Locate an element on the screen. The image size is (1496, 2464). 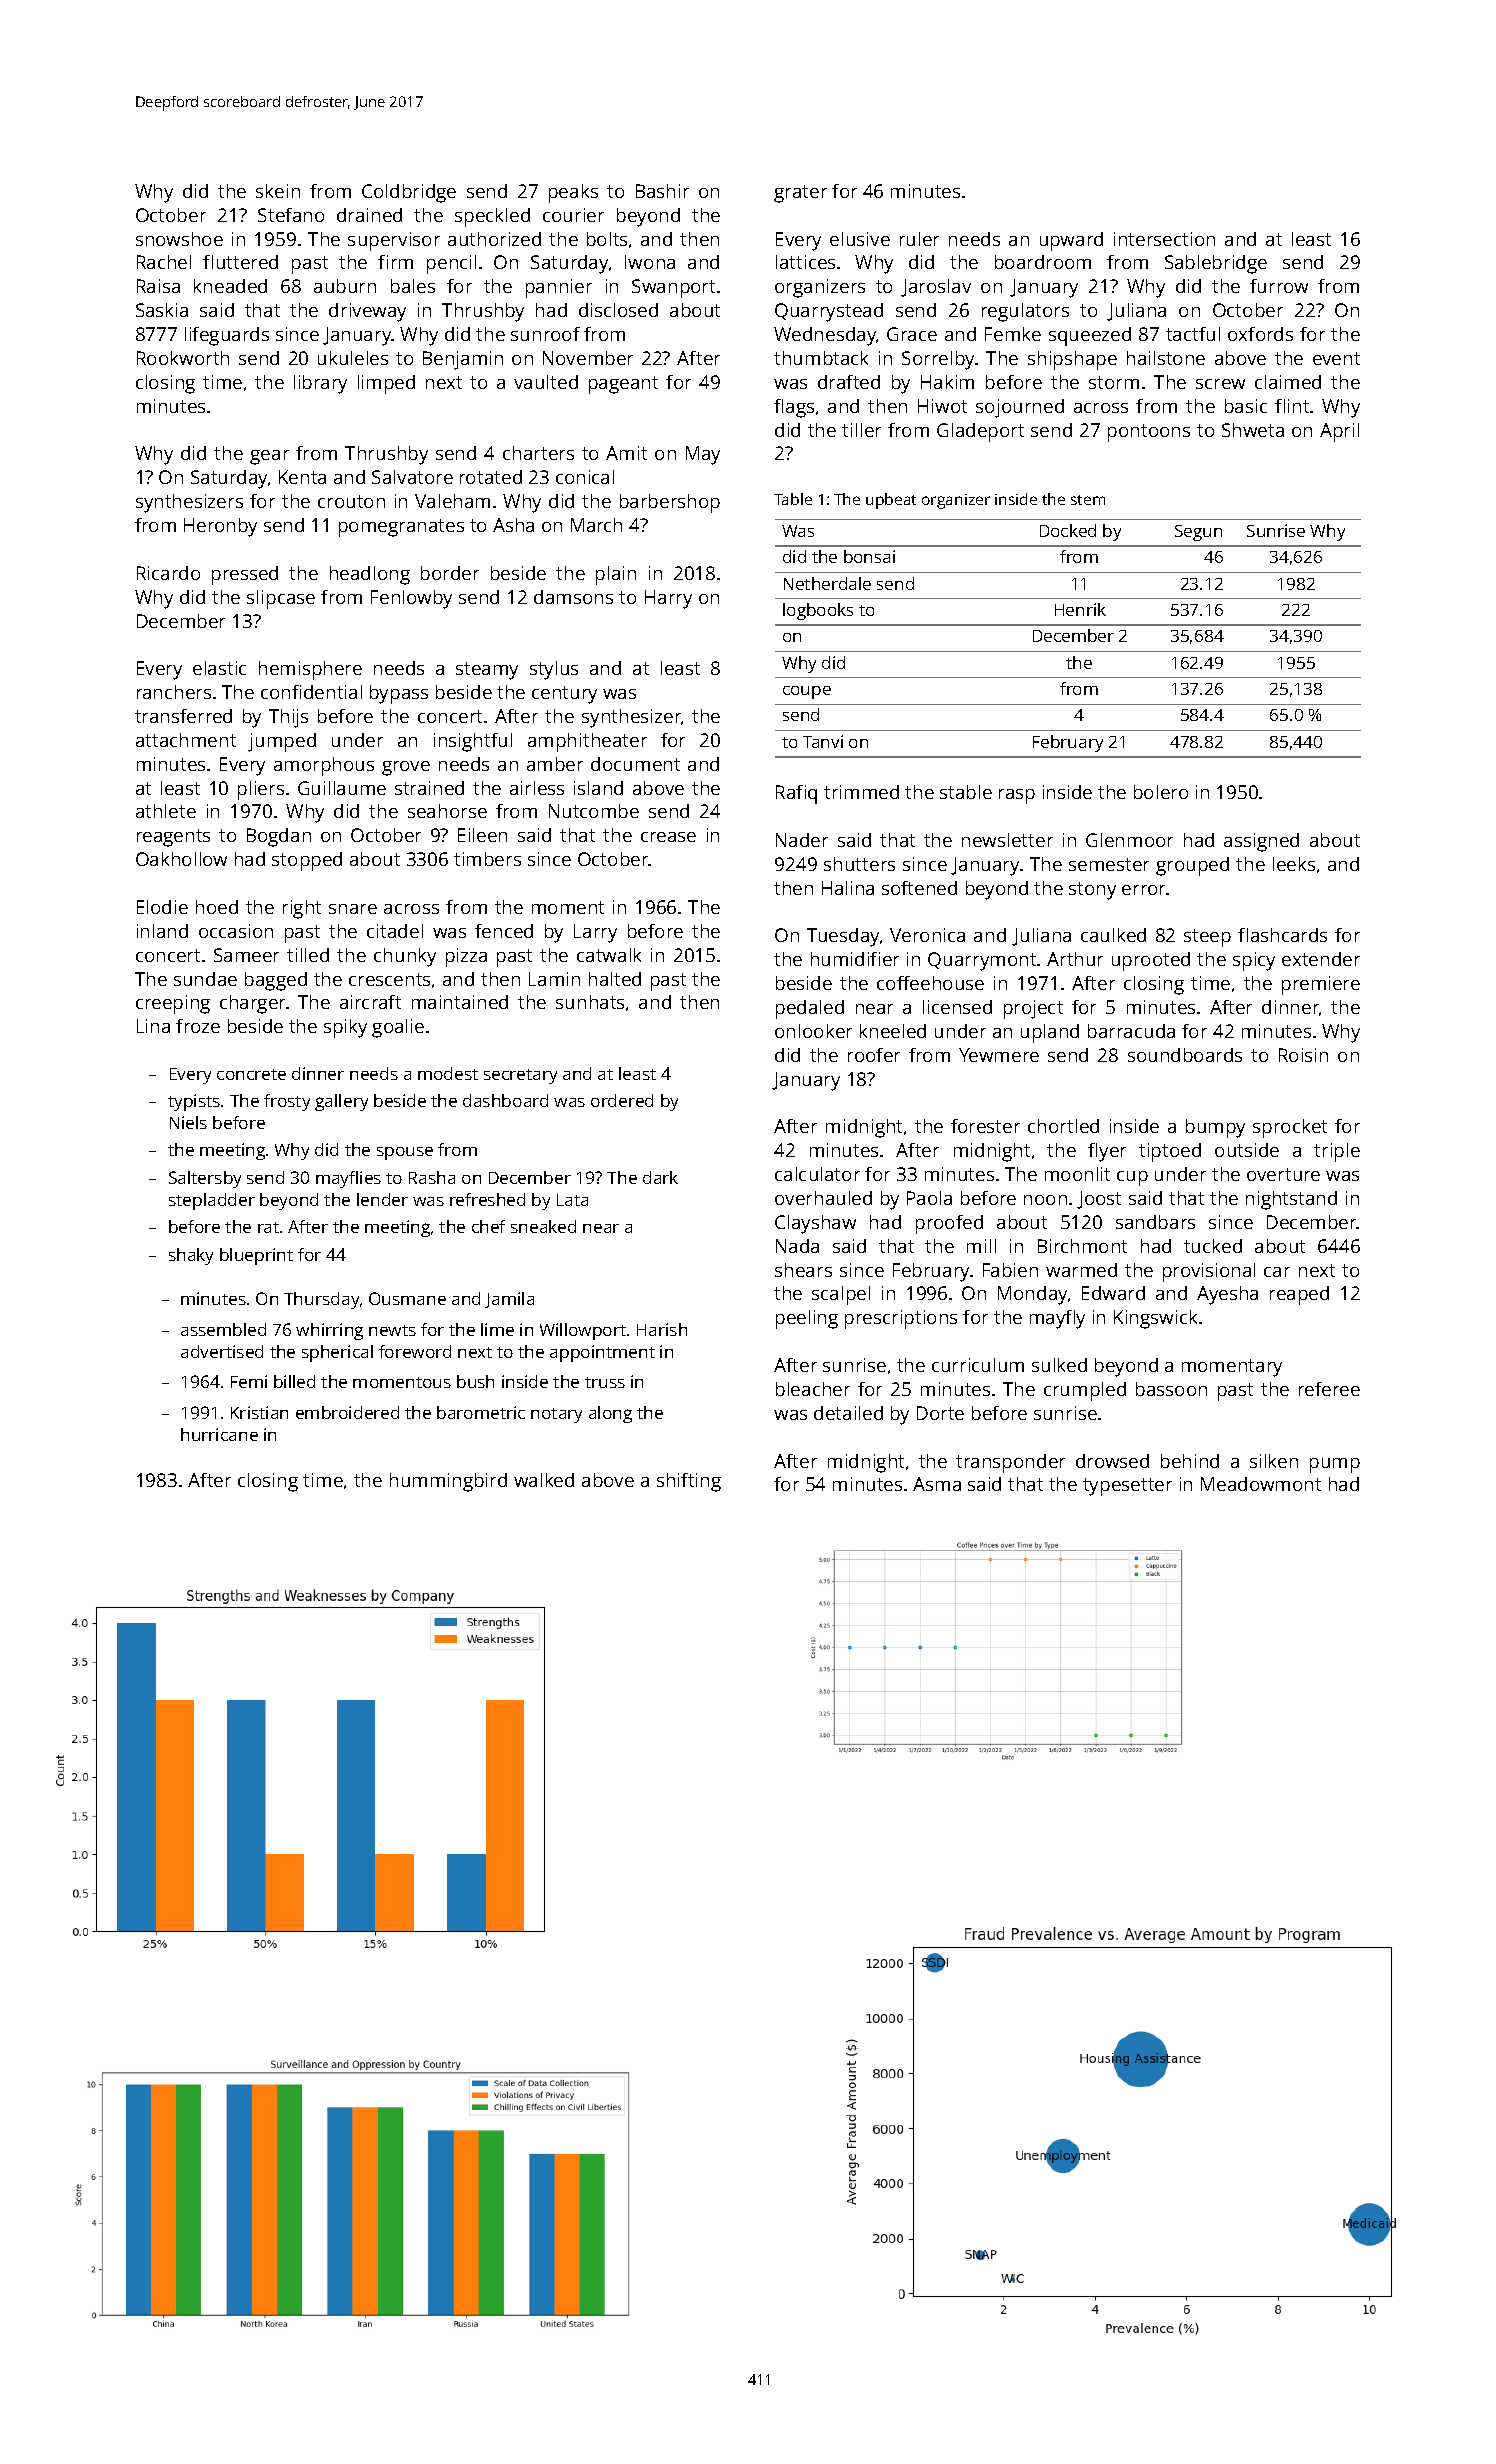
thumbtack is located at coordinates (821, 358).
